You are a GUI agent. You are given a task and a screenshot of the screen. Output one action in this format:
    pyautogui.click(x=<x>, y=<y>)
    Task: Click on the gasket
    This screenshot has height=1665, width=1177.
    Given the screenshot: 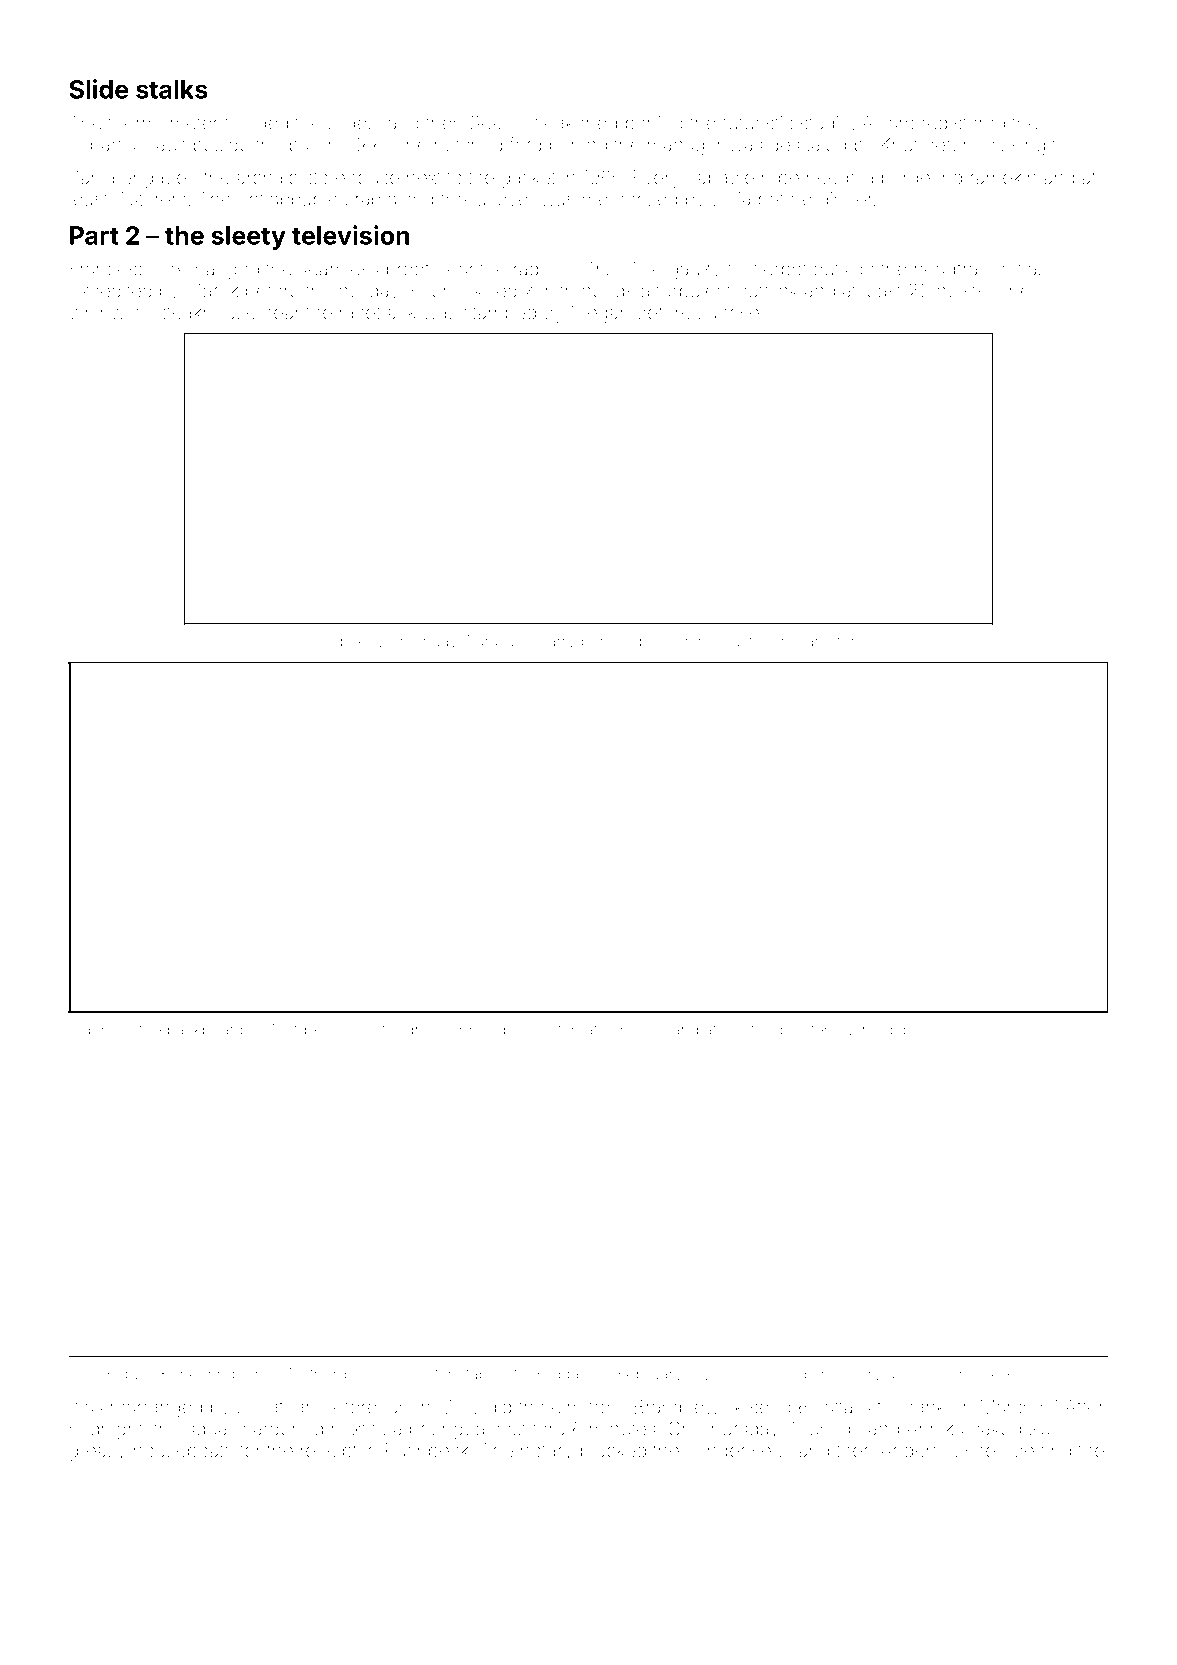 What is the action you would take?
    pyautogui.click(x=528, y=179)
